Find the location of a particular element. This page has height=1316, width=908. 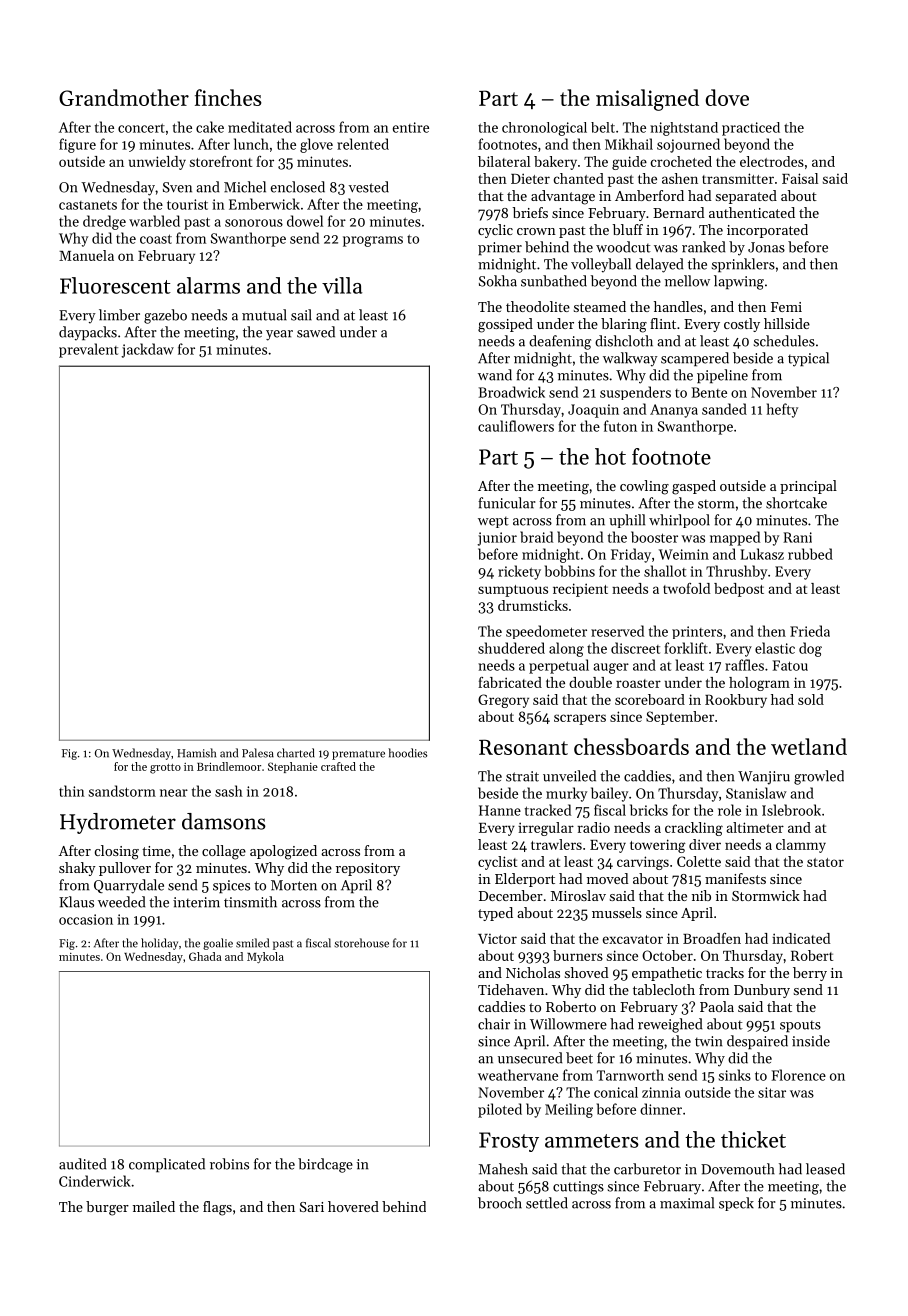

funicular is located at coordinates (507, 503).
